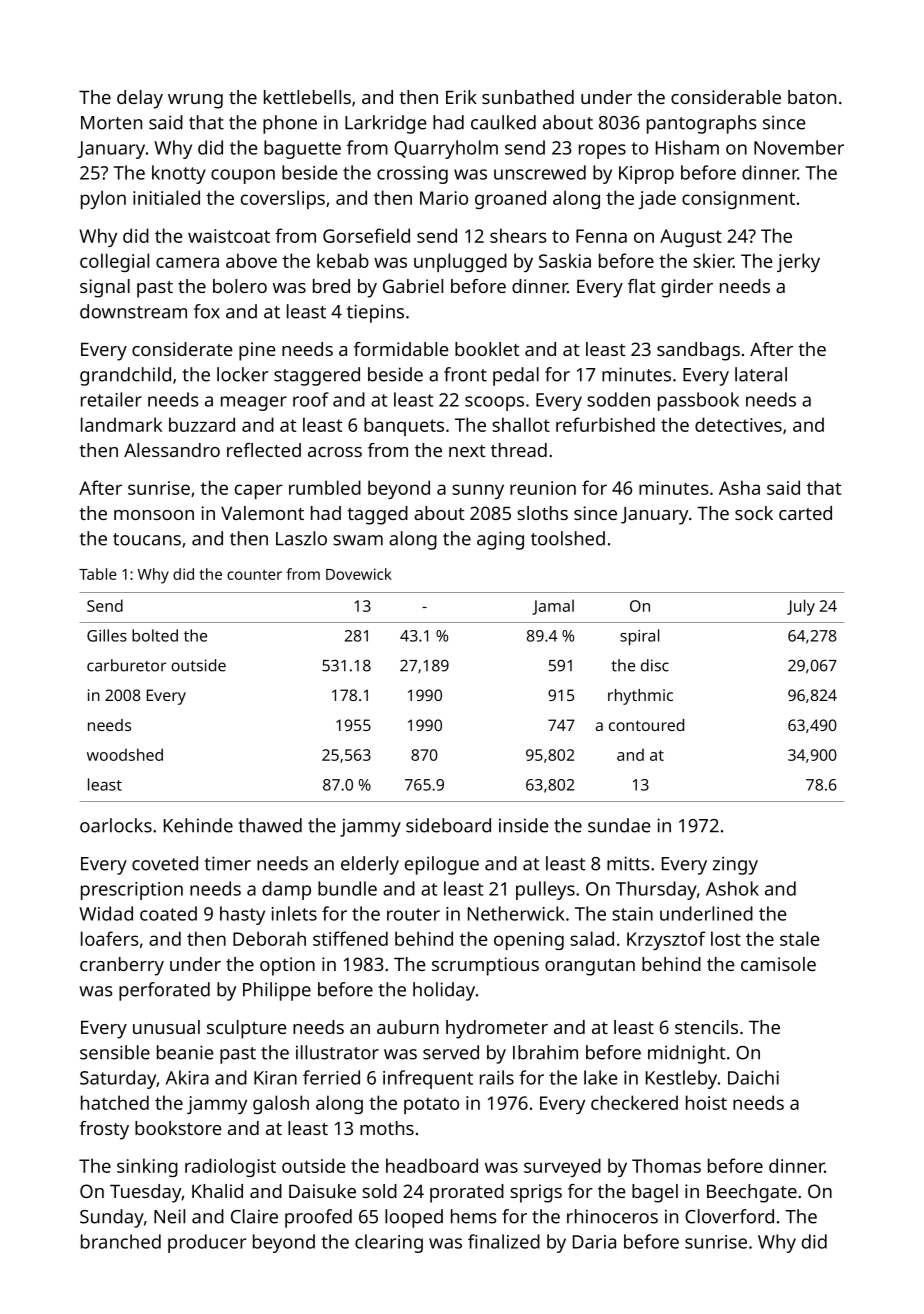 The width and height of the screenshot is (924, 1314). What do you see at coordinates (140, 99) in the screenshot?
I see `delay` at bounding box center [140, 99].
